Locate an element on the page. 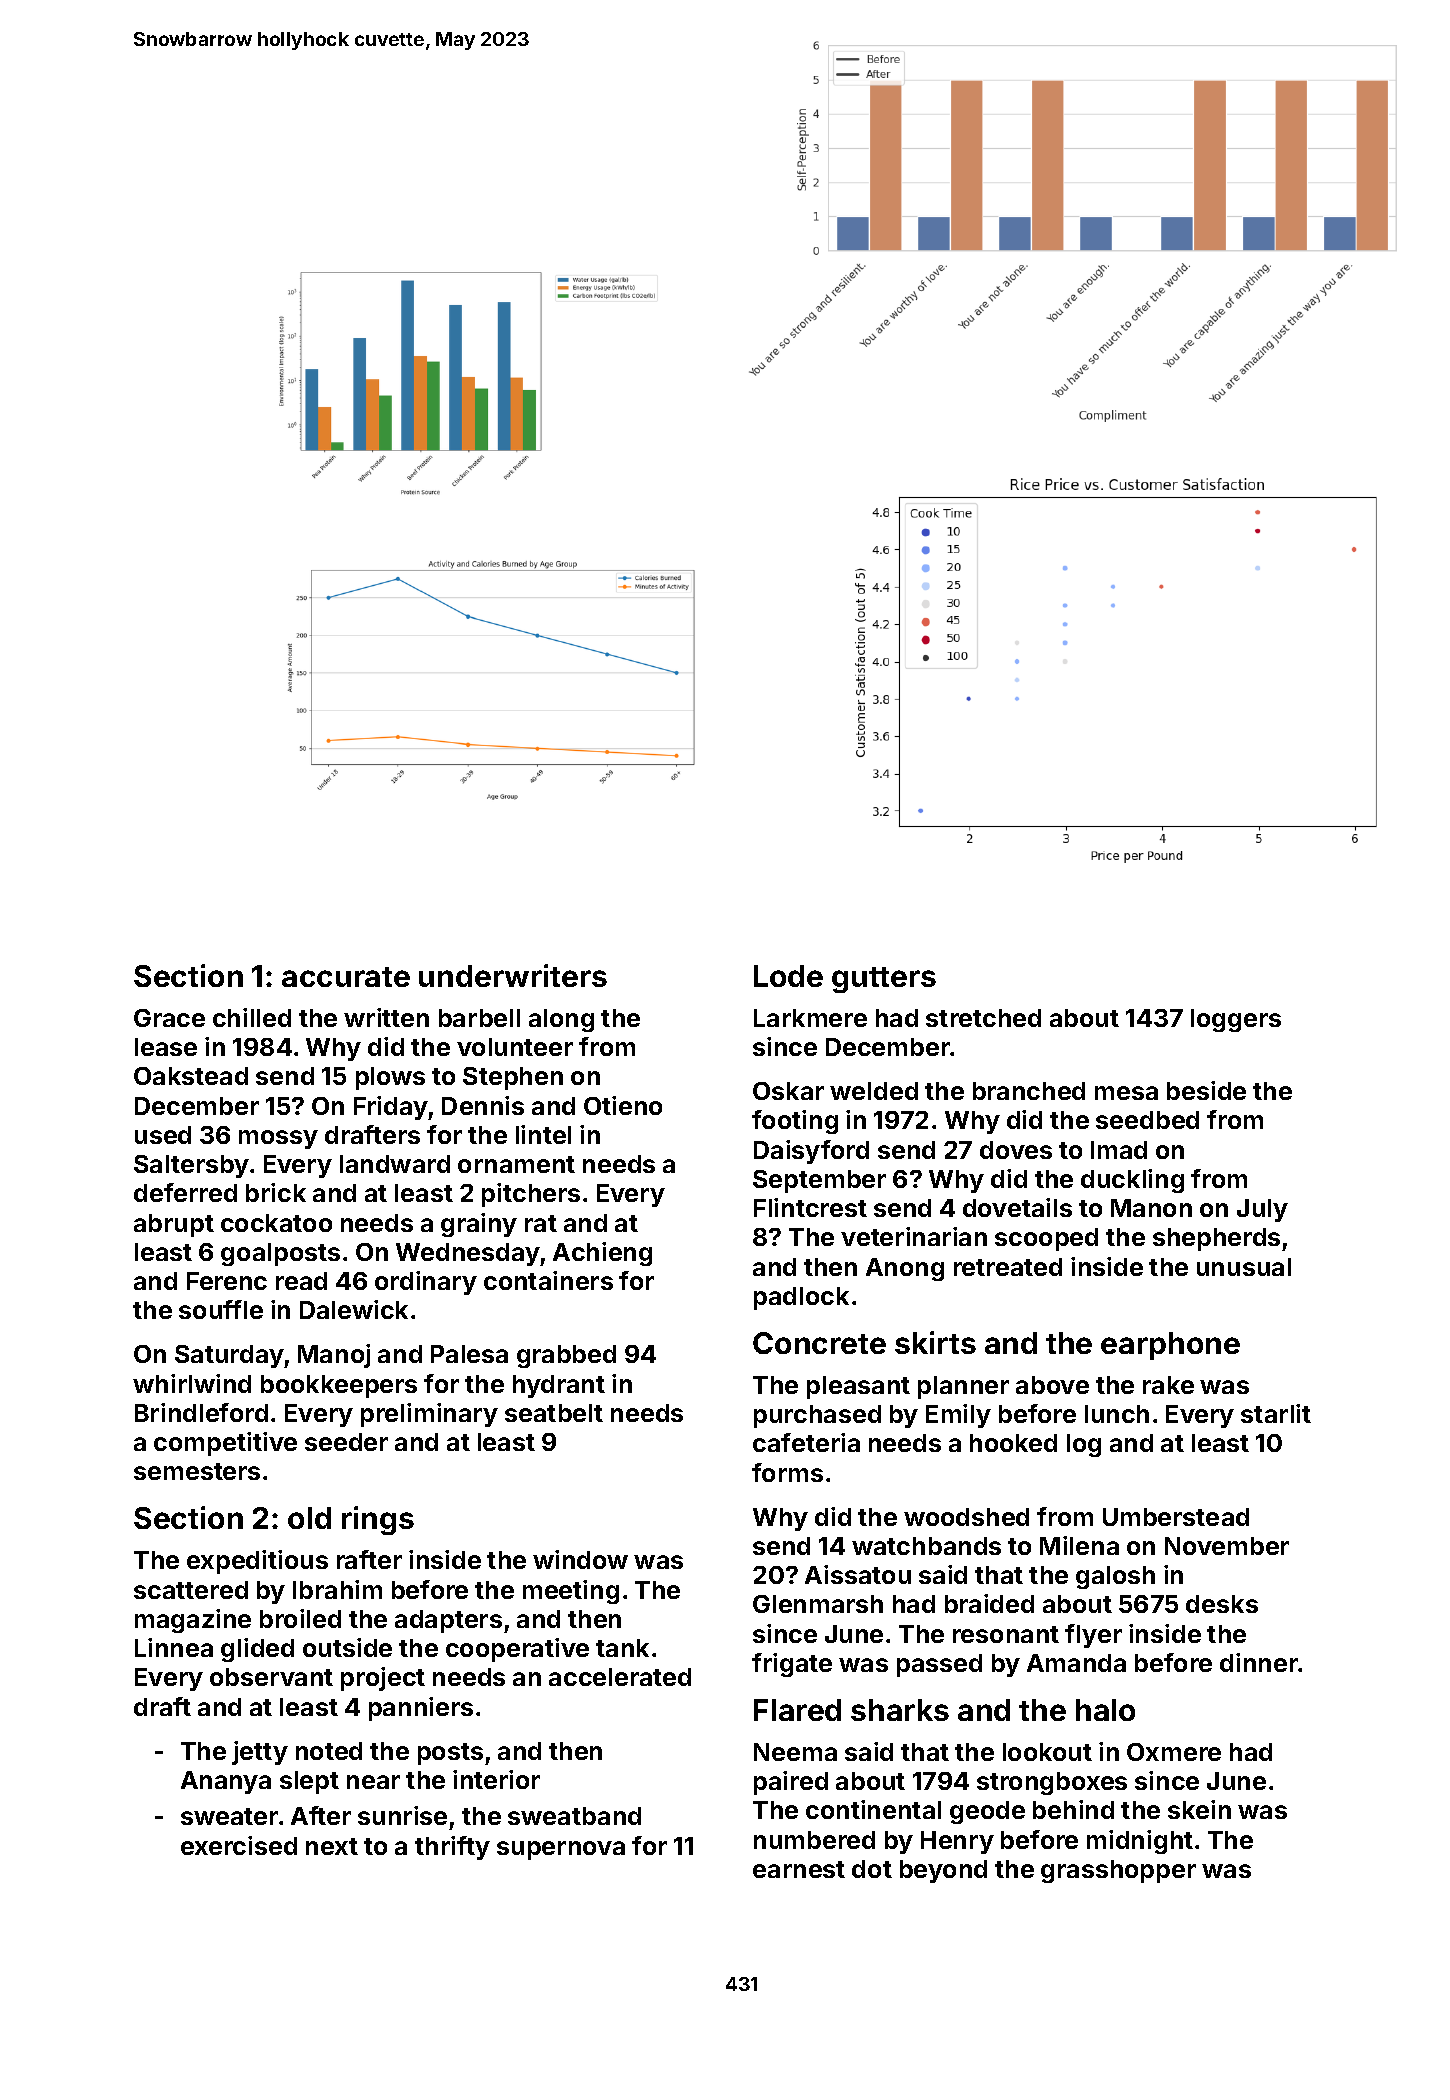 The image size is (1450, 2100). halo is located at coordinates (1105, 1710).
